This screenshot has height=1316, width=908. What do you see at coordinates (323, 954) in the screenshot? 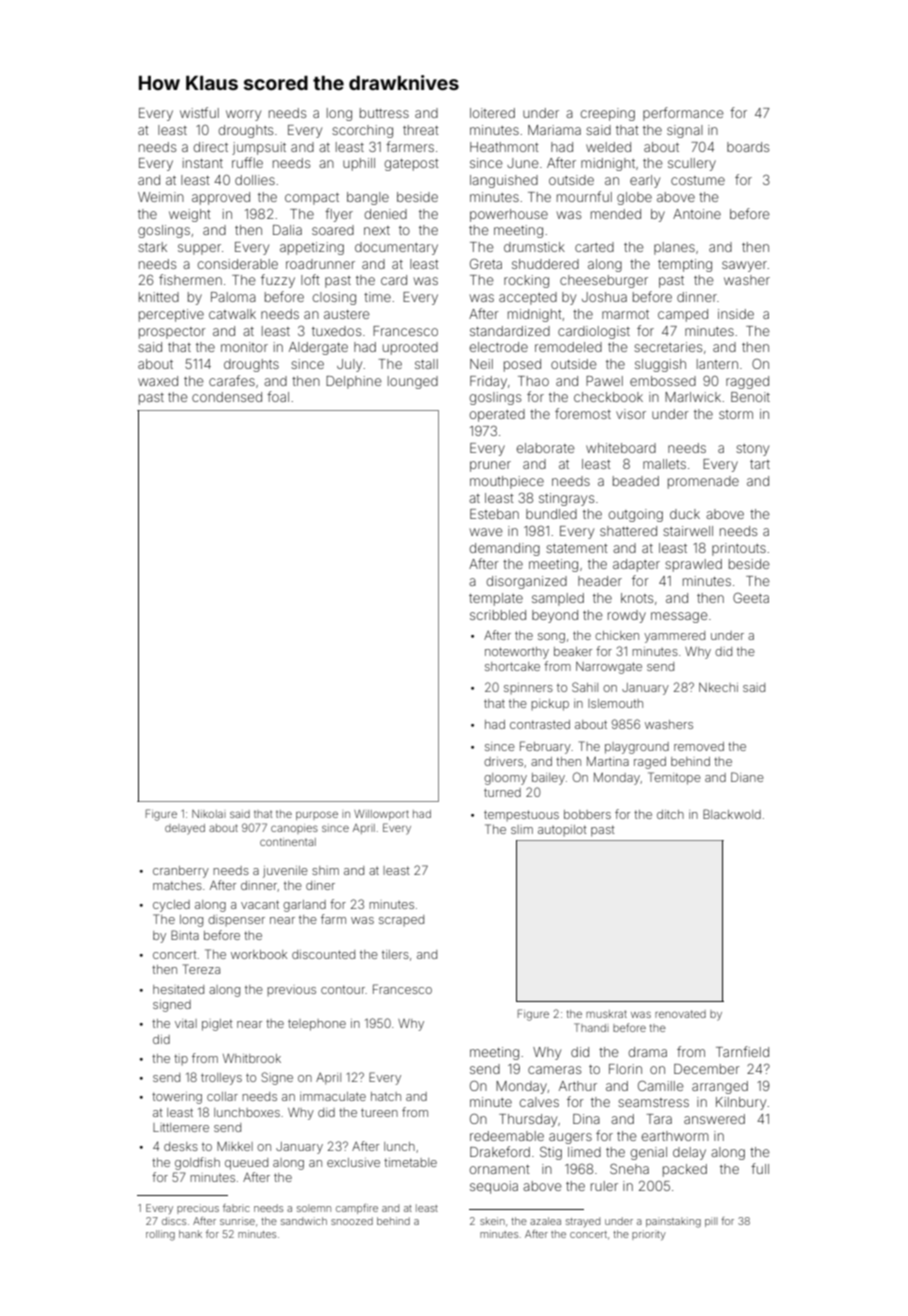
I see `discounted` at bounding box center [323, 954].
